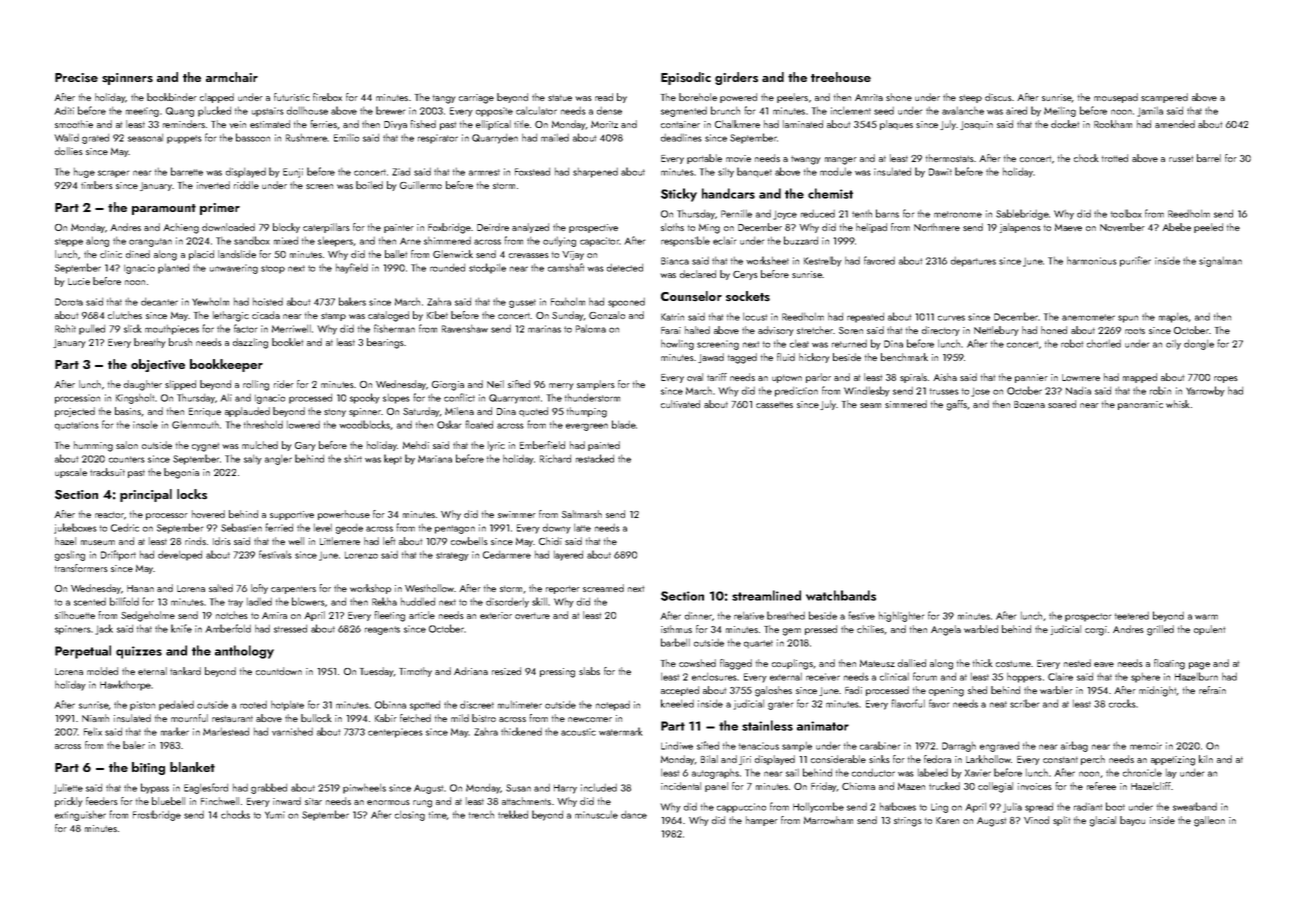 Image resolution: width=1308 pixels, height=924 pixels. What do you see at coordinates (513, 814) in the image?
I see `trekked` at bounding box center [513, 814].
